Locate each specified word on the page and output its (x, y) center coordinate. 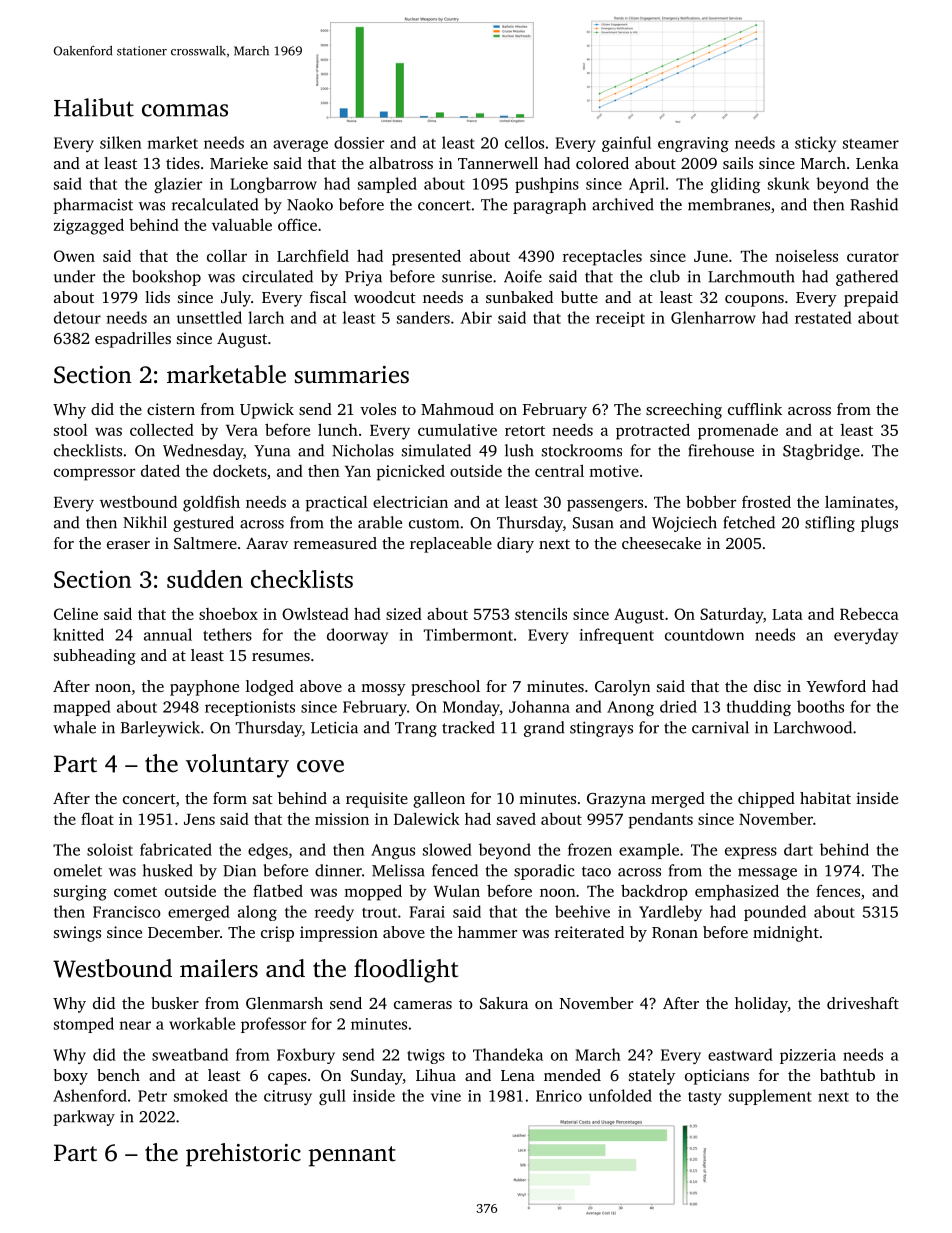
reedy (334, 913)
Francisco (127, 912)
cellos (524, 142)
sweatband (190, 1054)
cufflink (755, 409)
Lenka (877, 163)
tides (183, 163)
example (649, 851)
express (751, 853)
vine (446, 1096)
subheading (95, 657)
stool (71, 429)
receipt (620, 319)
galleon (439, 800)
